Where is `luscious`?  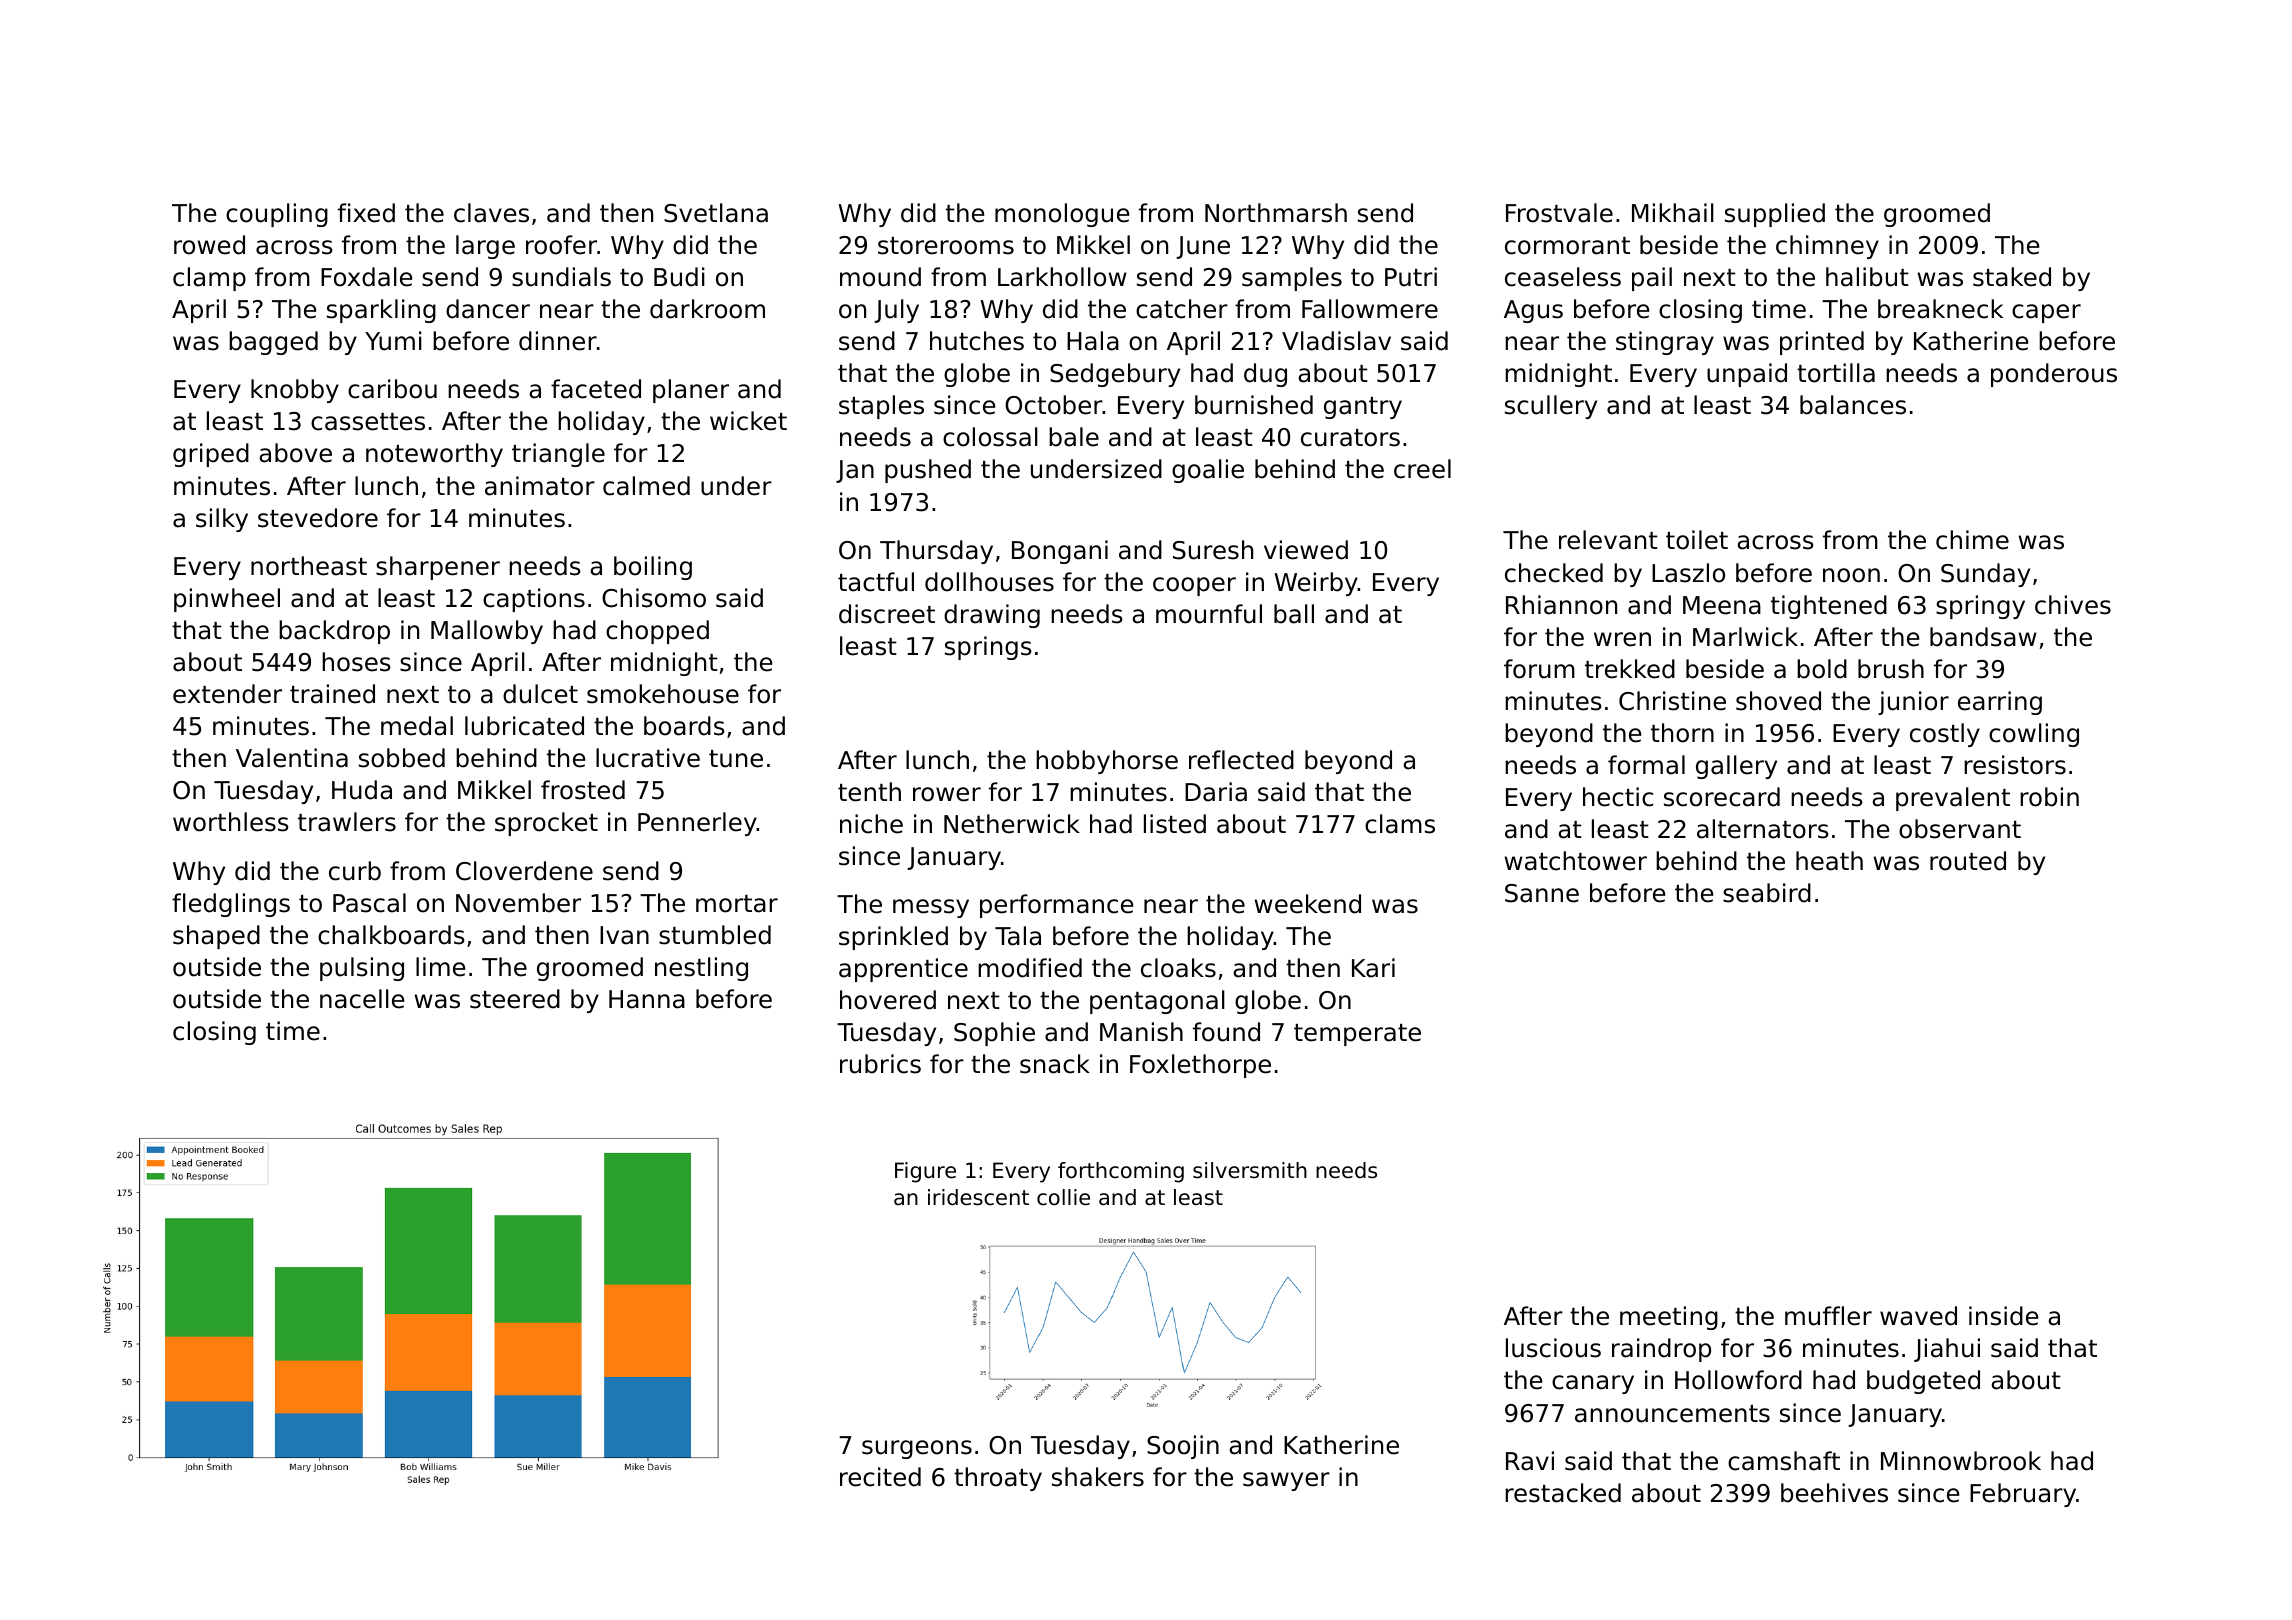 luscious is located at coordinates (1553, 1348).
